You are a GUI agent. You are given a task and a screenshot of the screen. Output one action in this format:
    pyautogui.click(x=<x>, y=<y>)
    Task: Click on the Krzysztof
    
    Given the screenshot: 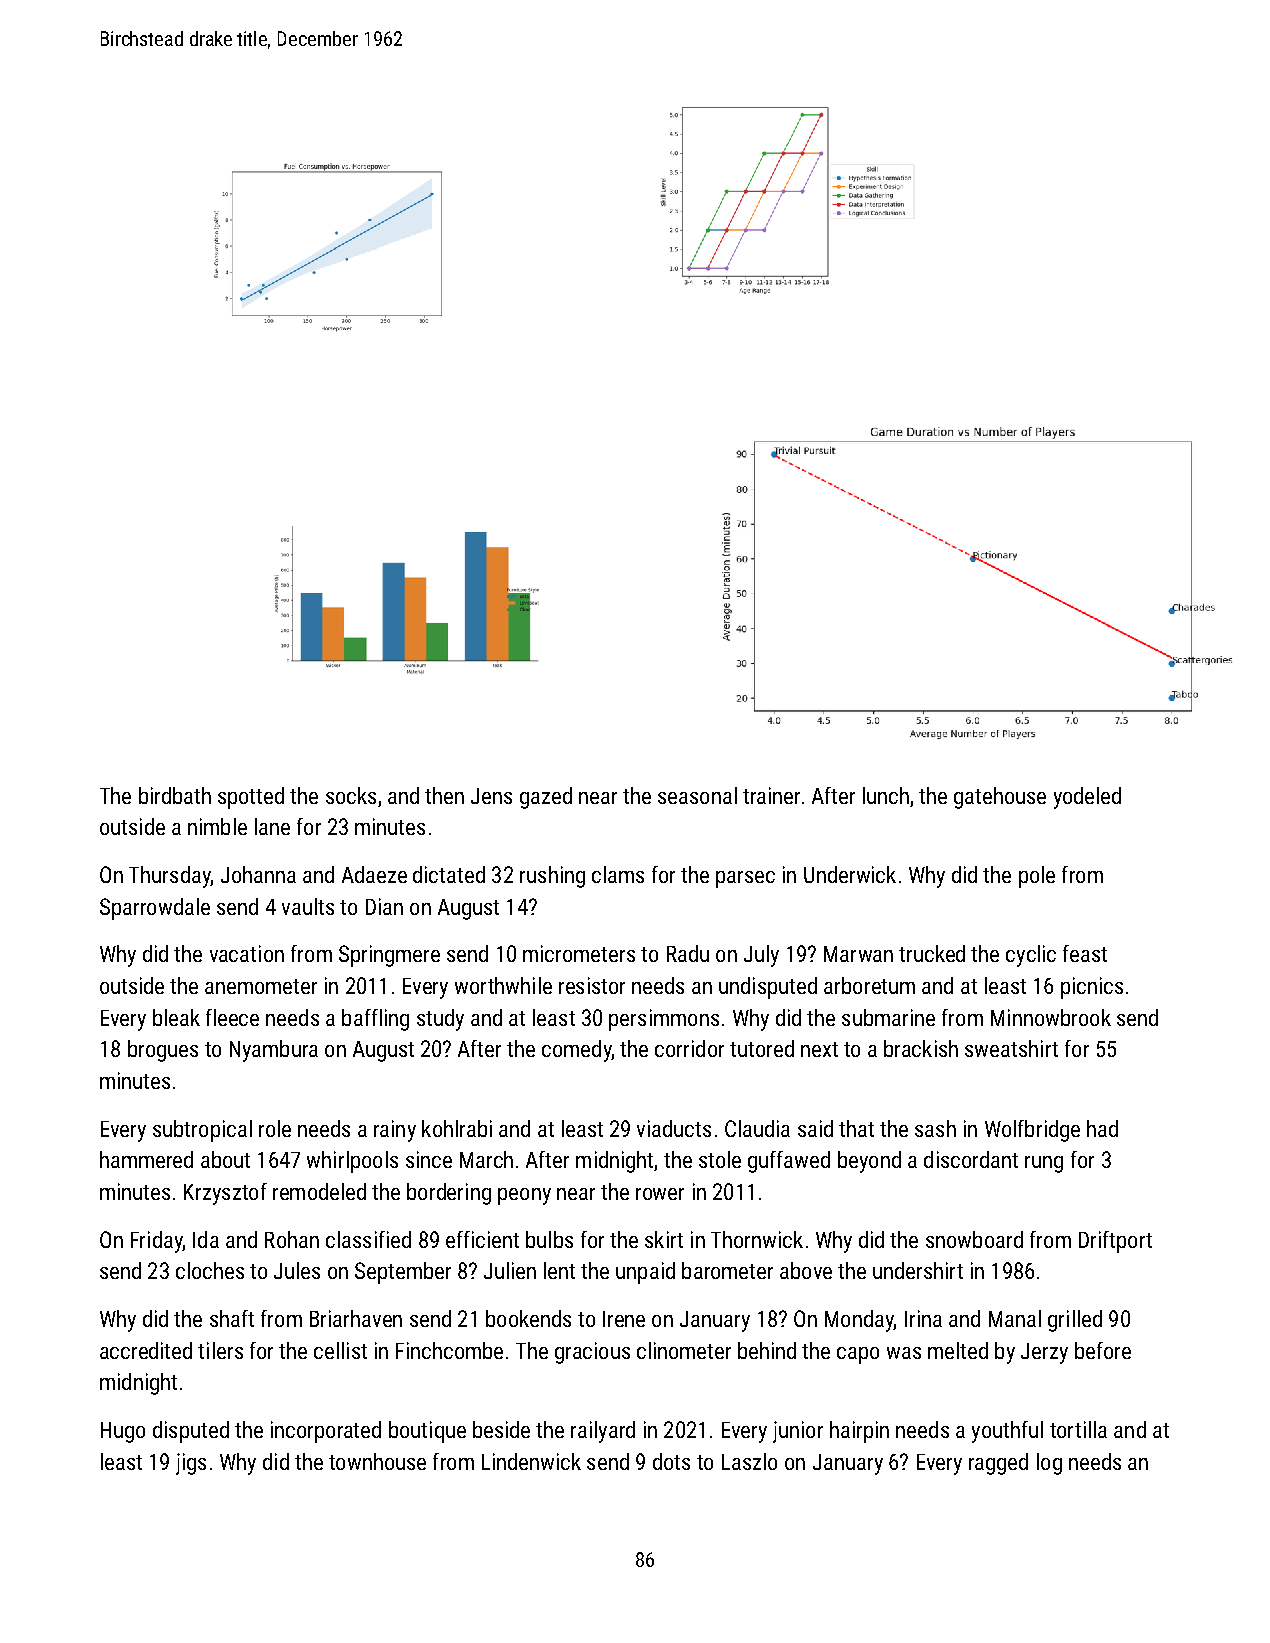 What is the action you would take?
    pyautogui.click(x=225, y=1194)
